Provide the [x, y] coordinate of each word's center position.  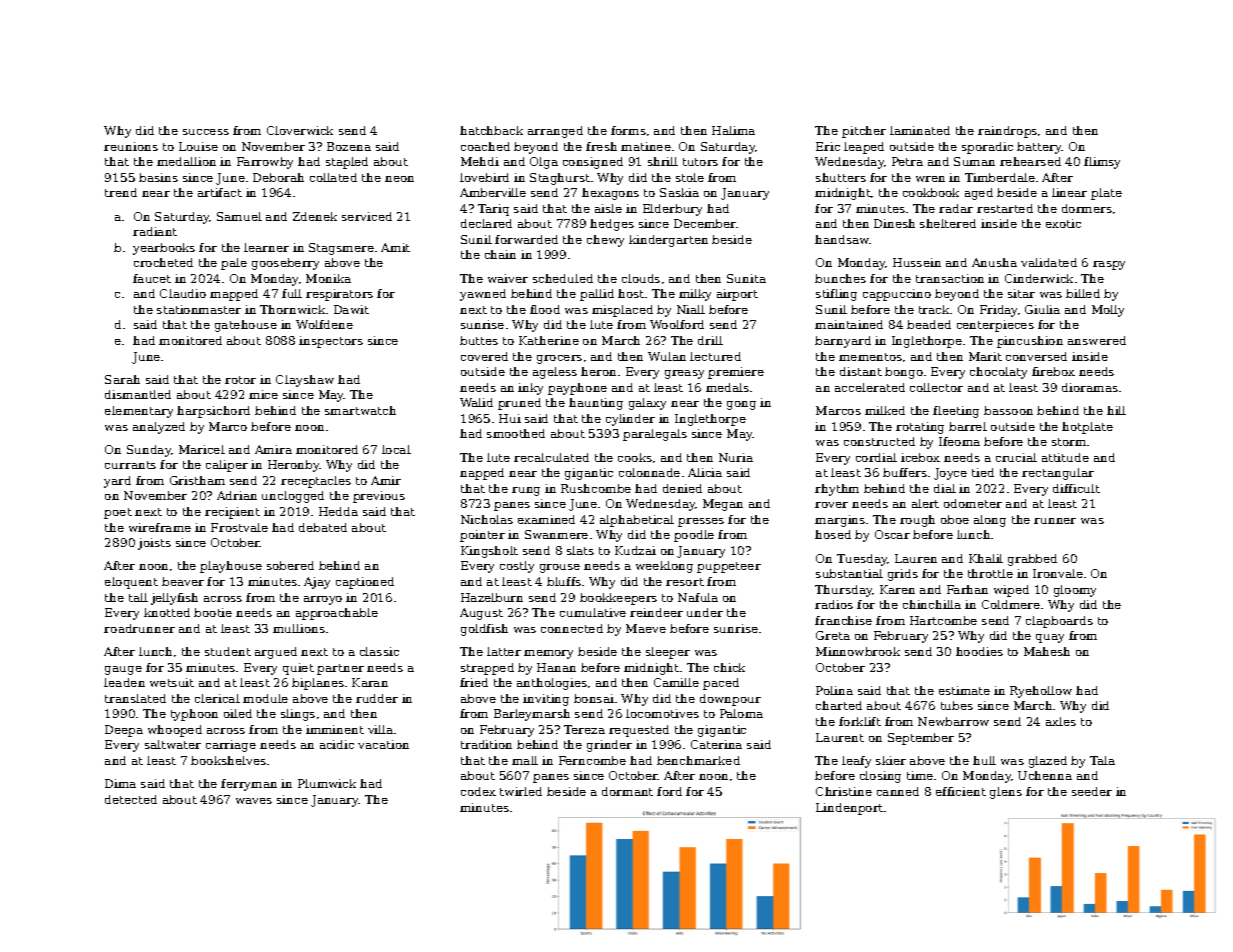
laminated [920, 130]
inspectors [331, 342]
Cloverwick [300, 130]
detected [131, 799]
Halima [733, 130]
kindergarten [668, 241]
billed [1083, 293]
